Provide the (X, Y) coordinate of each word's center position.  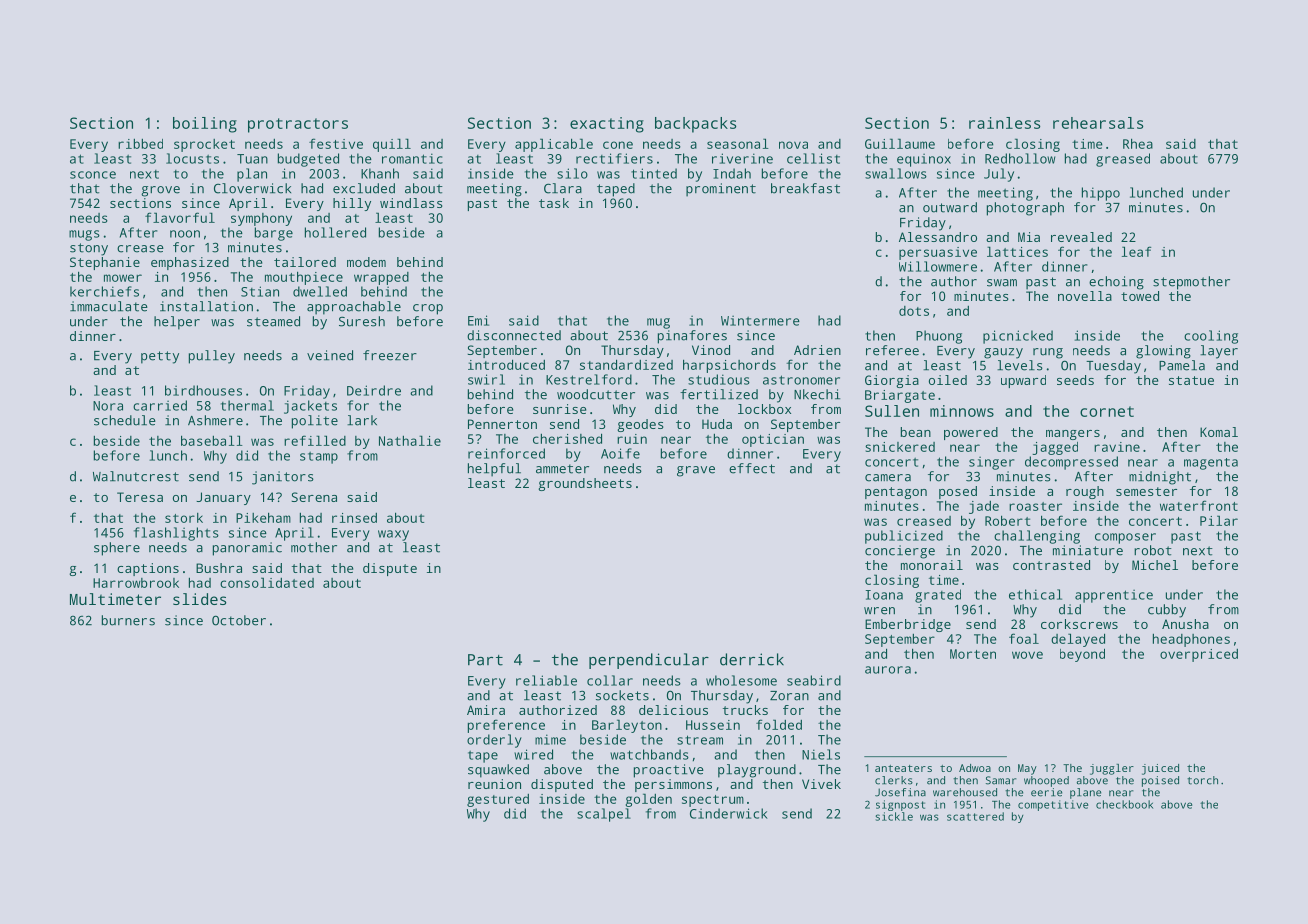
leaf (1136, 251)
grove (160, 191)
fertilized (719, 394)
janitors (283, 478)
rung (1048, 353)
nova (793, 145)
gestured (498, 800)
